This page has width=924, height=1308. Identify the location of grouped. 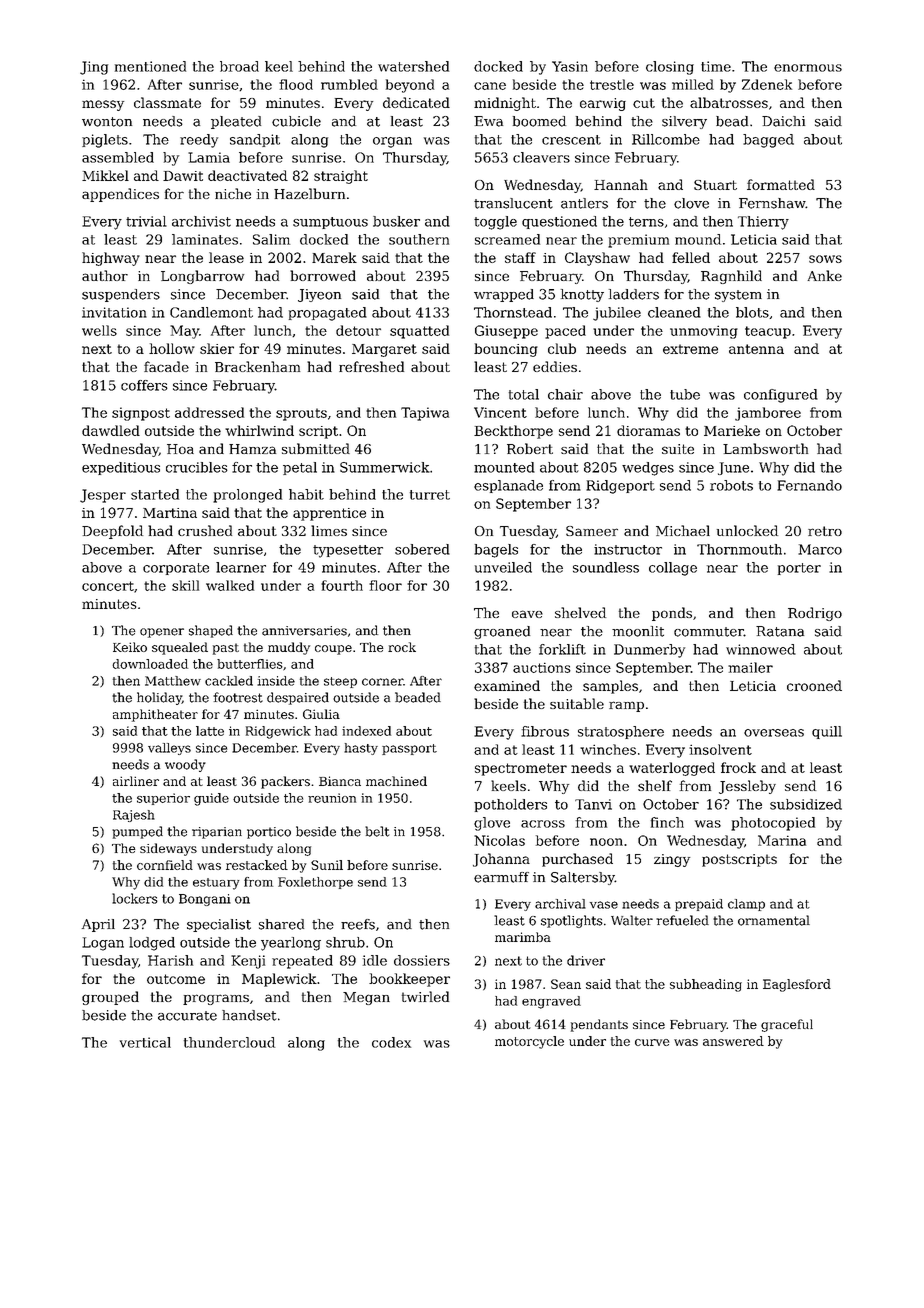
(110, 998).
